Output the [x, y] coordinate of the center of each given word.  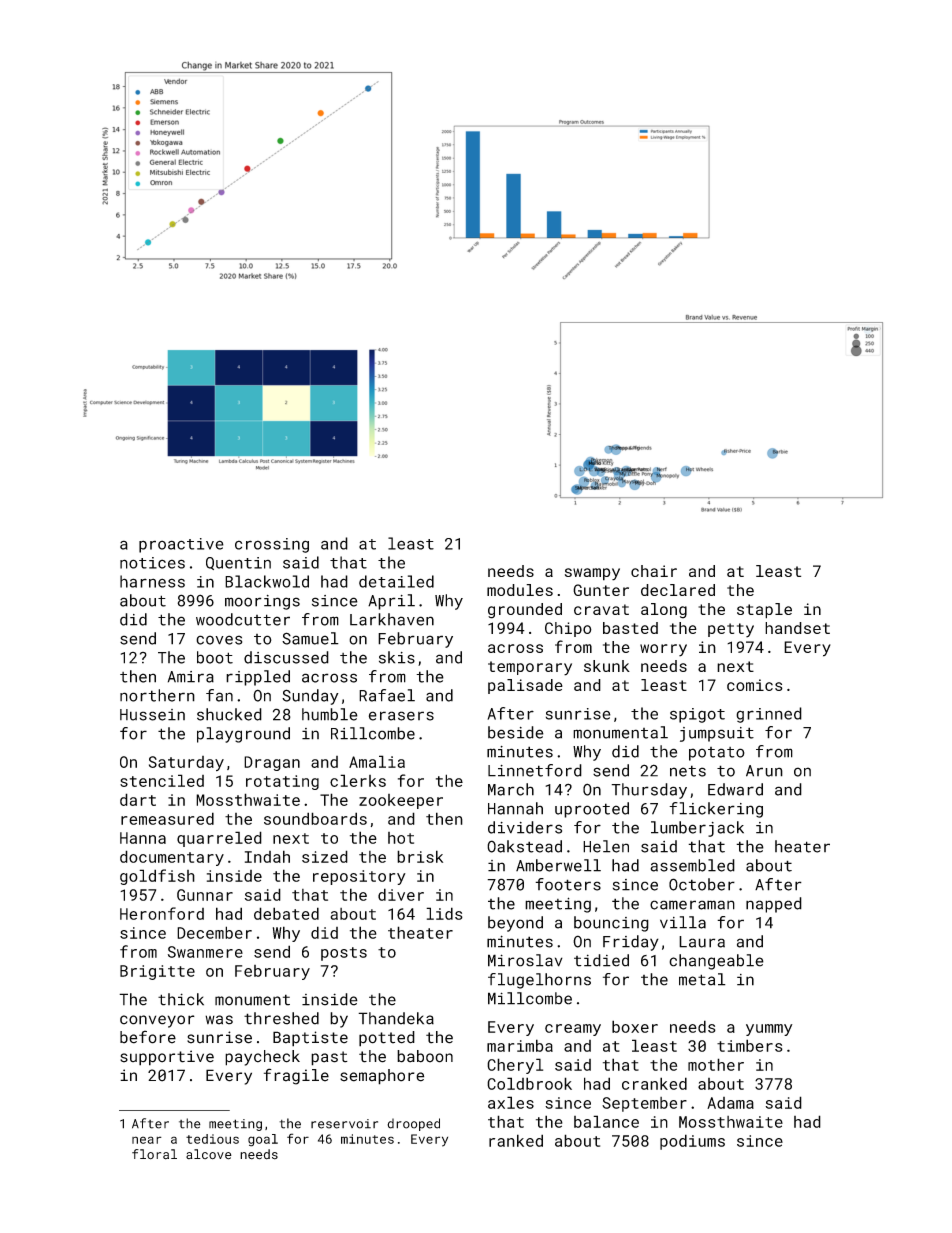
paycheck [262, 1058]
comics [755, 685]
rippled [258, 678]
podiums [692, 1142]
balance [606, 1121]
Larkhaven [392, 619]
